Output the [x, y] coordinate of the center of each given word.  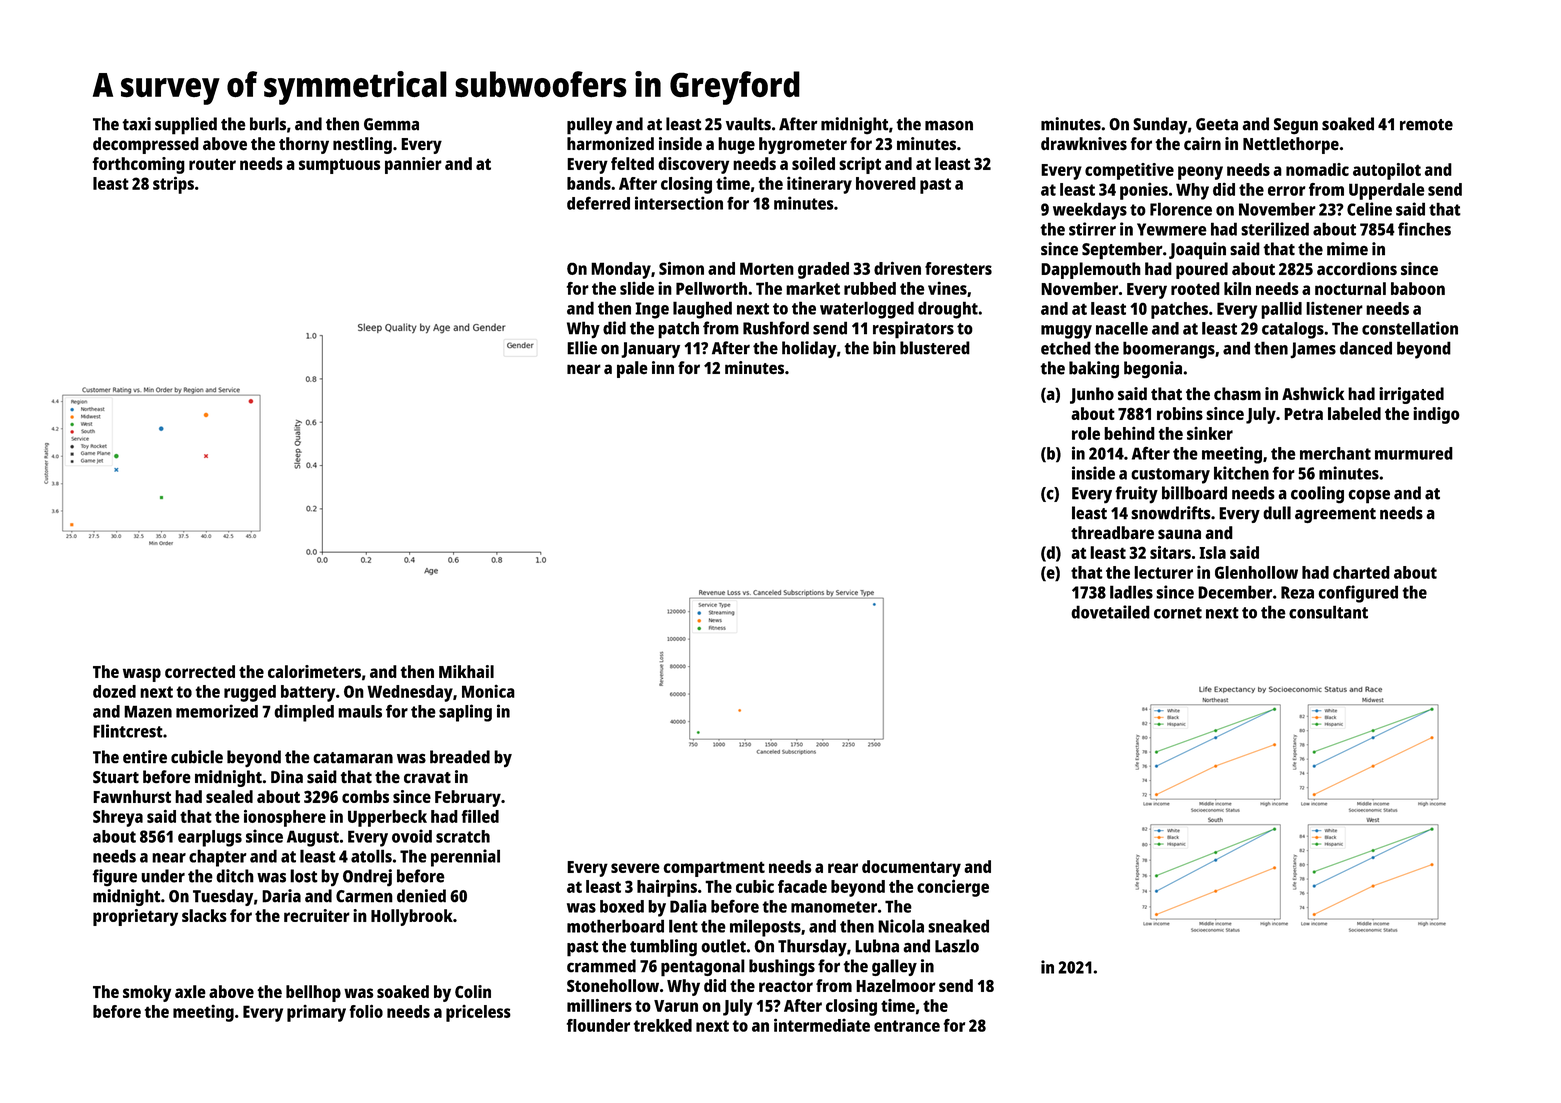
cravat [427, 778]
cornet [1178, 613]
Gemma [391, 124]
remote [1426, 125]
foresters [958, 268]
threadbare [1112, 533]
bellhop [313, 993]
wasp [142, 675]
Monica [488, 691]
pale [632, 369]
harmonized [610, 144]
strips [173, 185]
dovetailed [1110, 612]
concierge [953, 888]
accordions [1357, 269]
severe [635, 868]
